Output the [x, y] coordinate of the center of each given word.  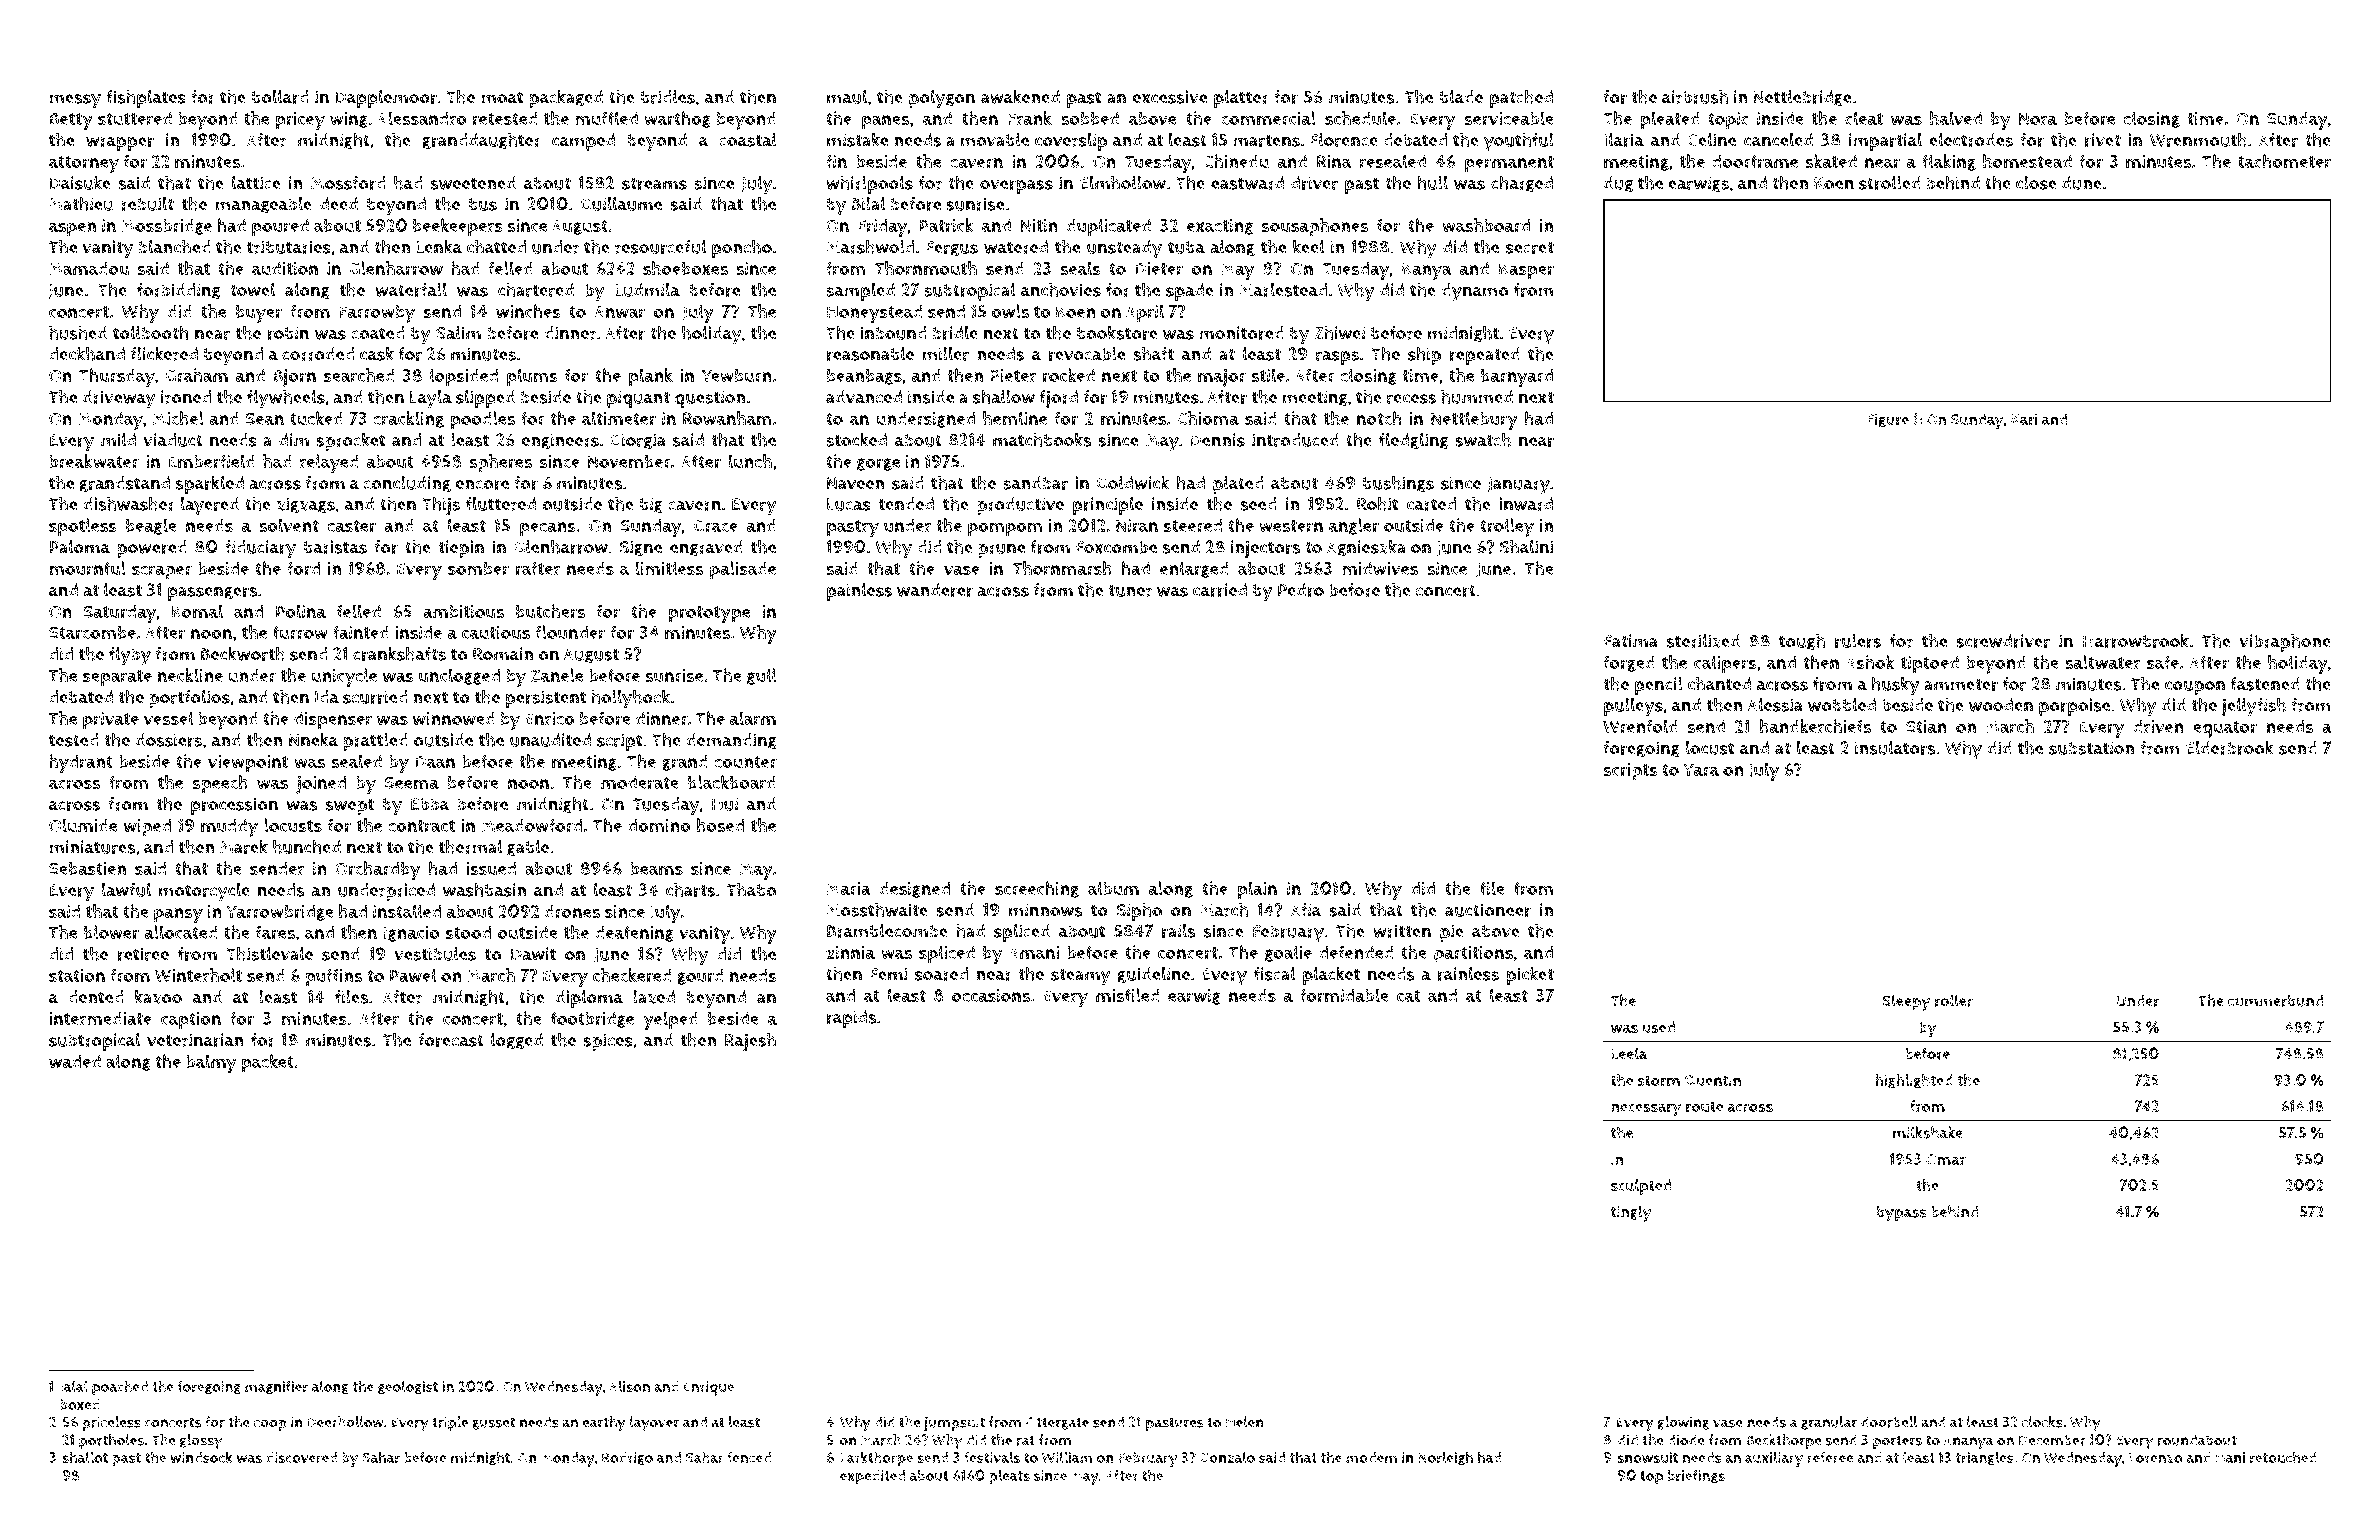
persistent [546, 699]
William [1067, 1457]
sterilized [1703, 641]
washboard [1486, 225]
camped [583, 142]
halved [1956, 118]
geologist [408, 1387]
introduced [1295, 440]
